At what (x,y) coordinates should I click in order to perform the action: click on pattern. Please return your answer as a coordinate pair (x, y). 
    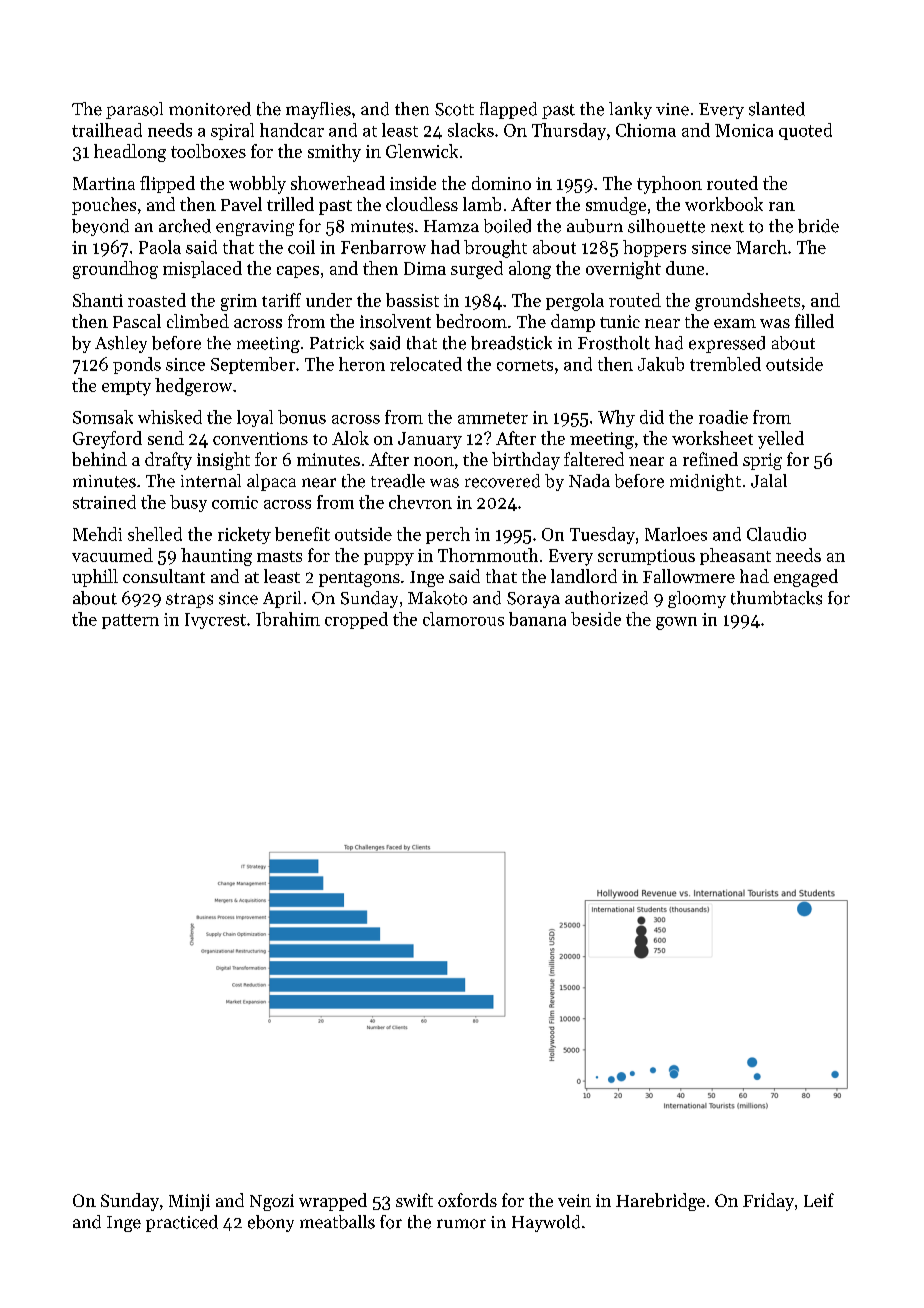
    Looking at the image, I should click on (130, 621).
